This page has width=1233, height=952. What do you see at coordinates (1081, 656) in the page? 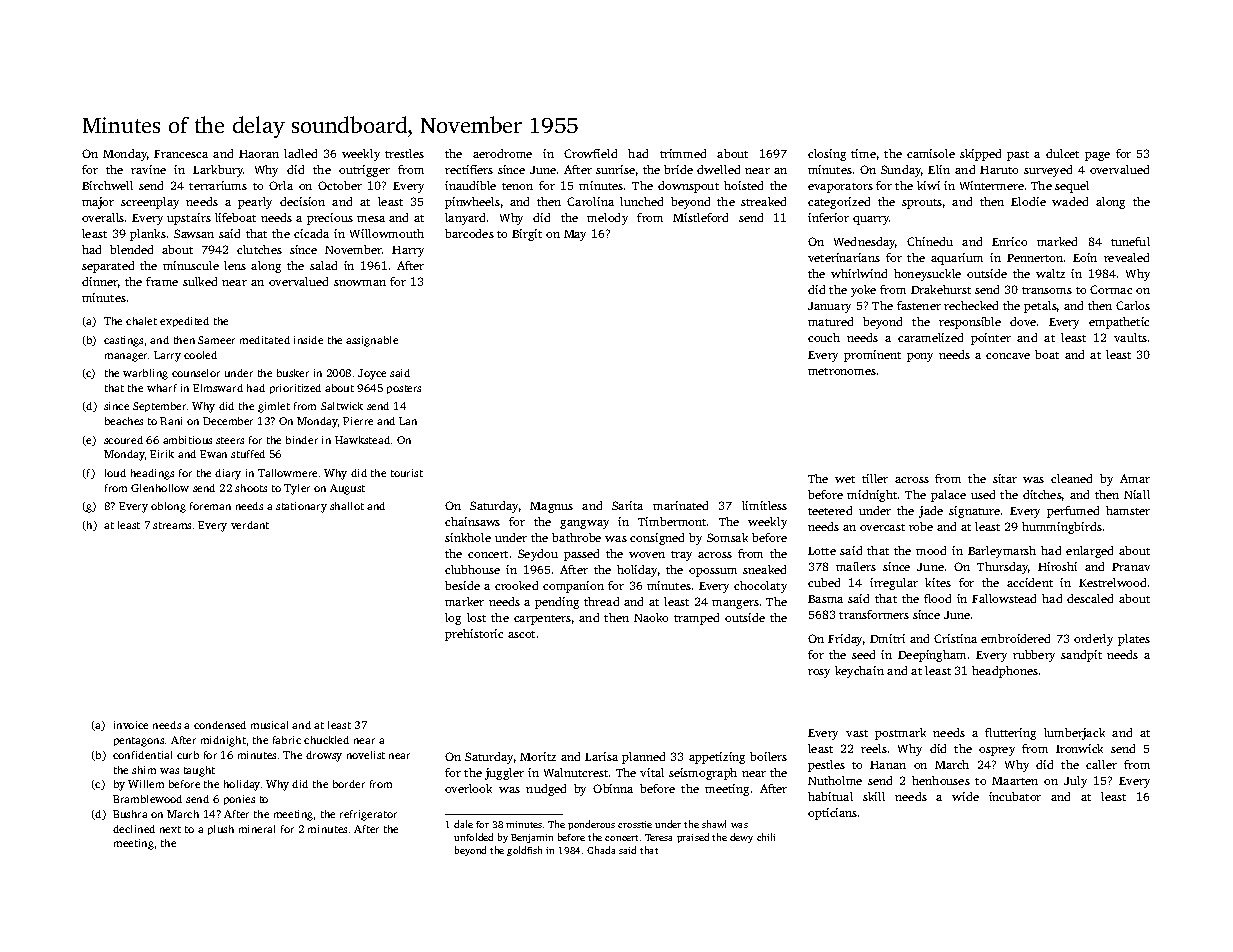
I see `sandpit` at bounding box center [1081, 656].
